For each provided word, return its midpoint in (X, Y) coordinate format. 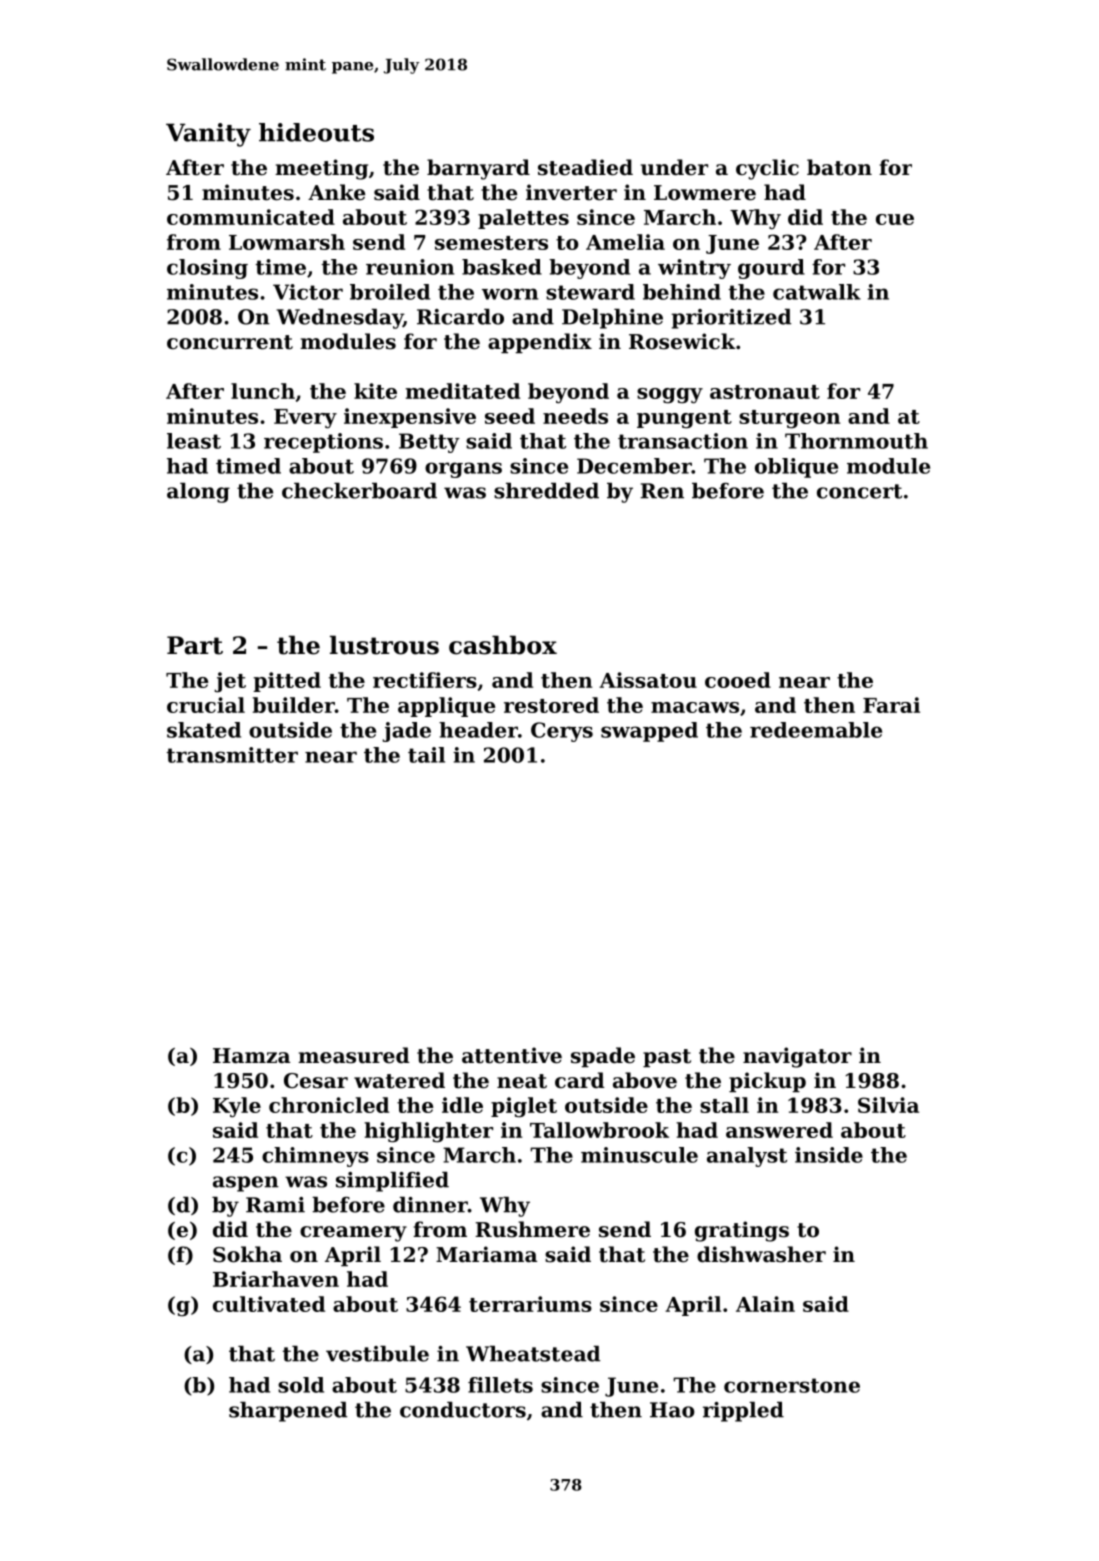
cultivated (269, 1304)
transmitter (232, 755)
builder (294, 705)
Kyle (237, 1107)
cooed (738, 680)
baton (839, 167)
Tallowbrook (599, 1130)
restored (551, 705)
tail (426, 755)
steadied (585, 167)
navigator (797, 1057)
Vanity (208, 135)
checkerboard (359, 491)
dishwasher (761, 1254)
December (634, 466)
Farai (891, 705)
